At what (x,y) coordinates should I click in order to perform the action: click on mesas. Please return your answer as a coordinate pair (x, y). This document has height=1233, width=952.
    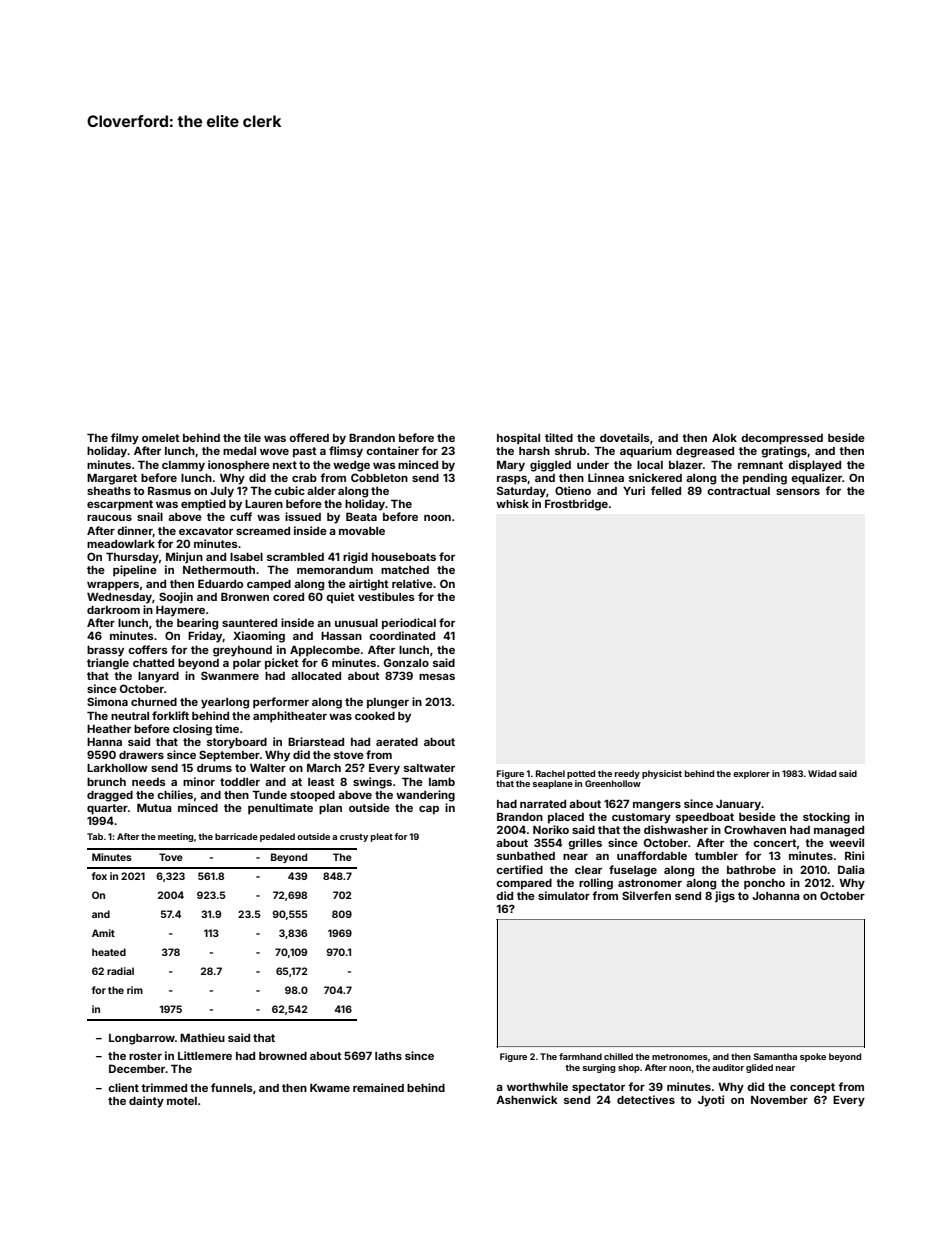
    Looking at the image, I should click on (437, 677).
